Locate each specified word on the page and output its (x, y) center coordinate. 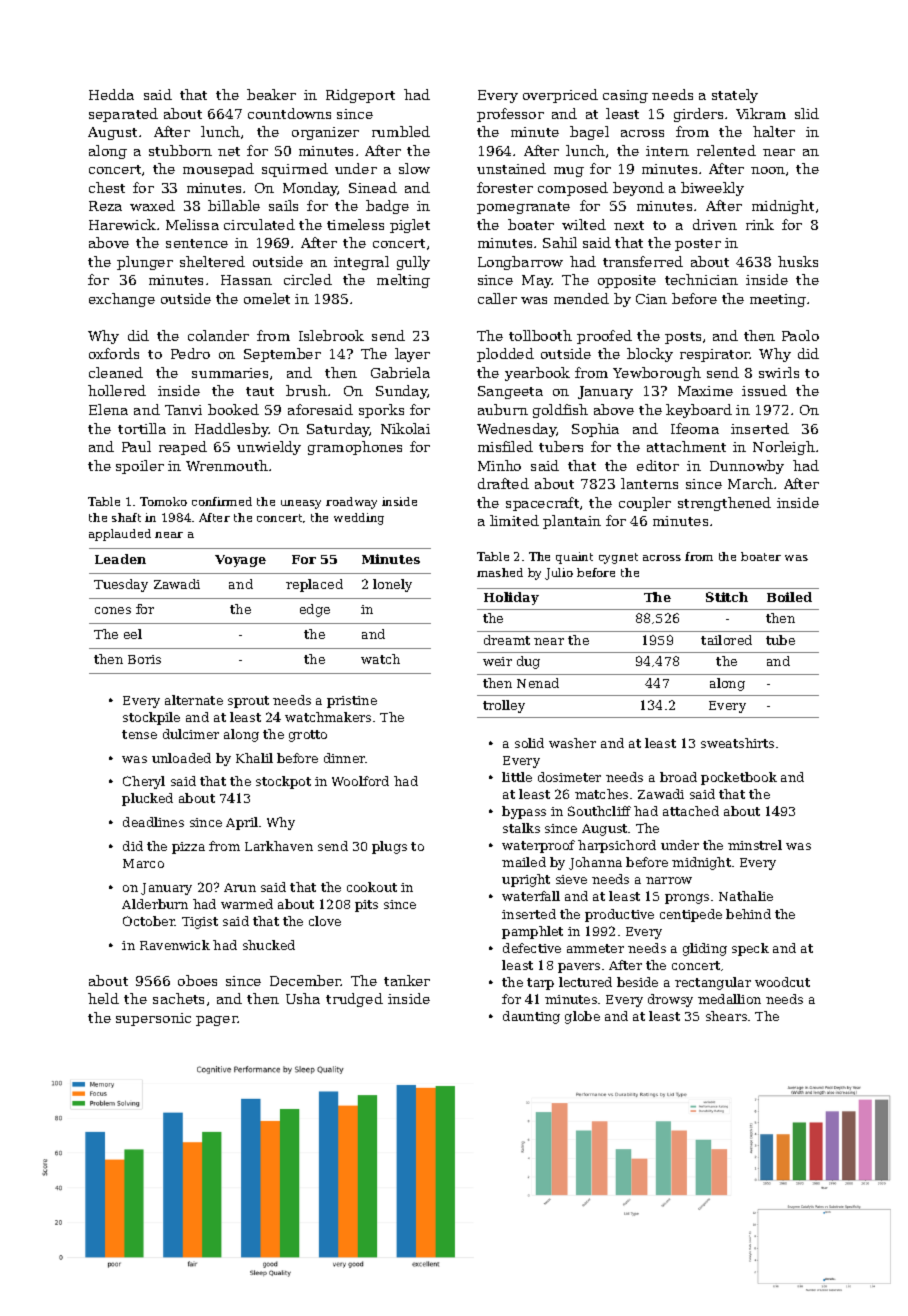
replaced (314, 585)
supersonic (153, 1019)
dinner (345, 758)
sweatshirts (737, 743)
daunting (531, 1017)
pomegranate (523, 208)
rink (760, 224)
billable (234, 205)
